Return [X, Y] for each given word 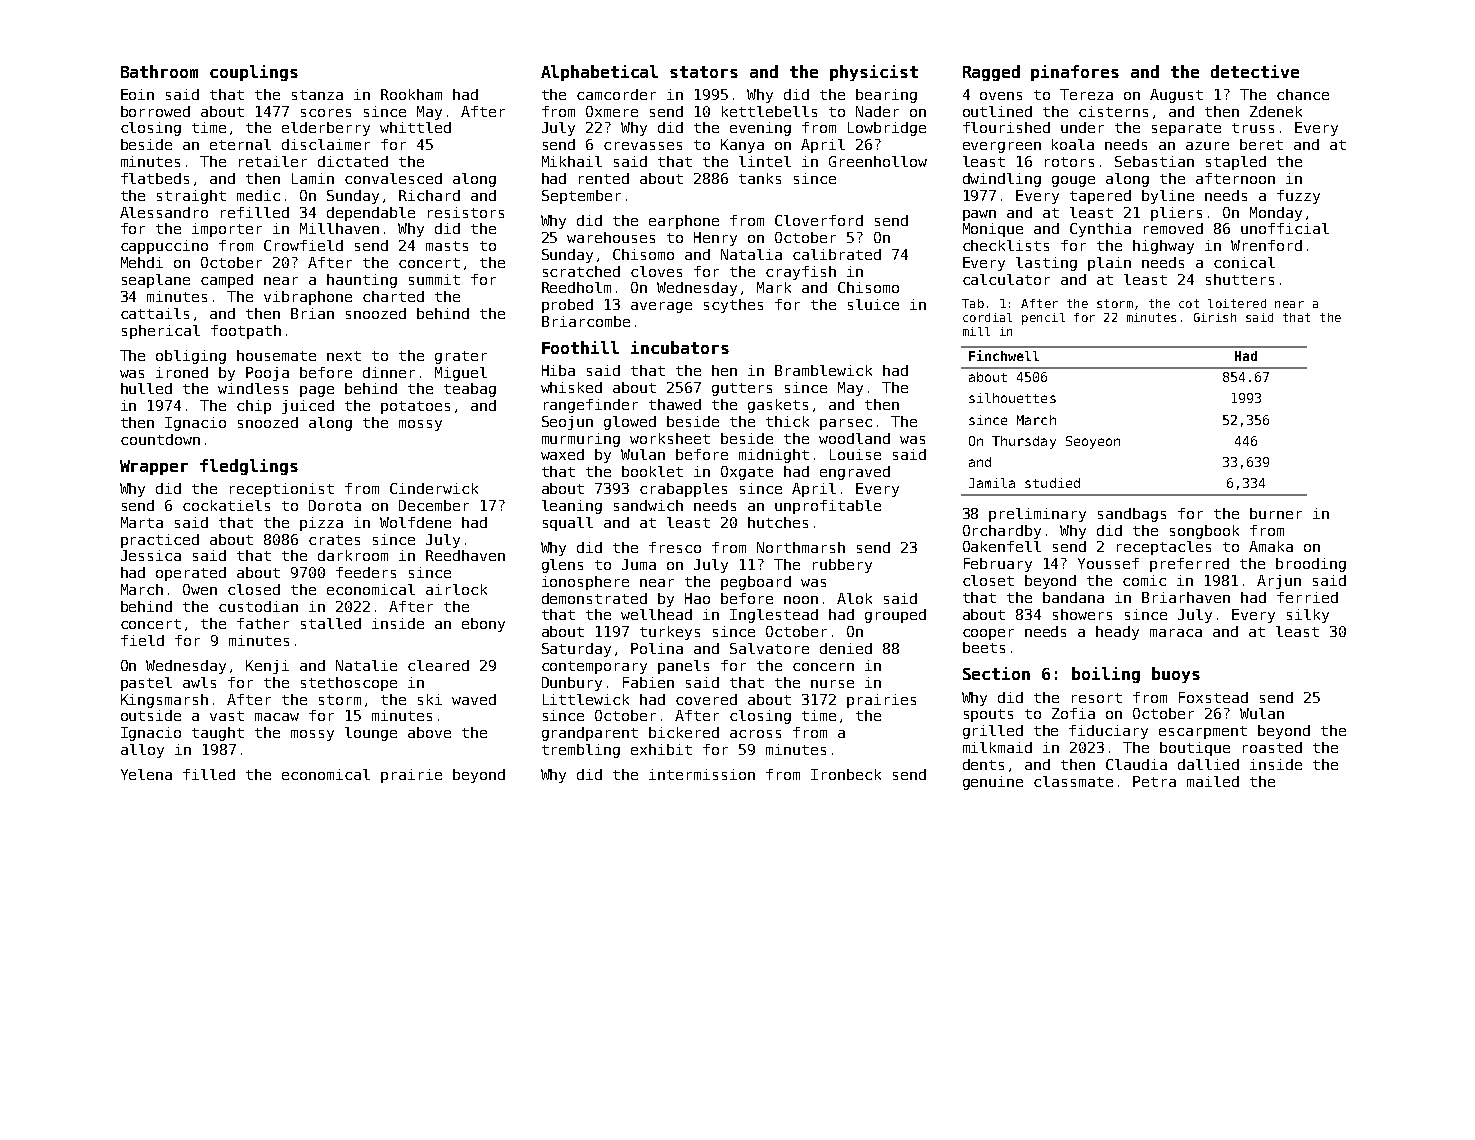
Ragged [991, 73]
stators [704, 72]
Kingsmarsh [164, 701]
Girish [1215, 317]
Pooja [267, 374]
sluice [873, 304]
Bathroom [159, 71]
